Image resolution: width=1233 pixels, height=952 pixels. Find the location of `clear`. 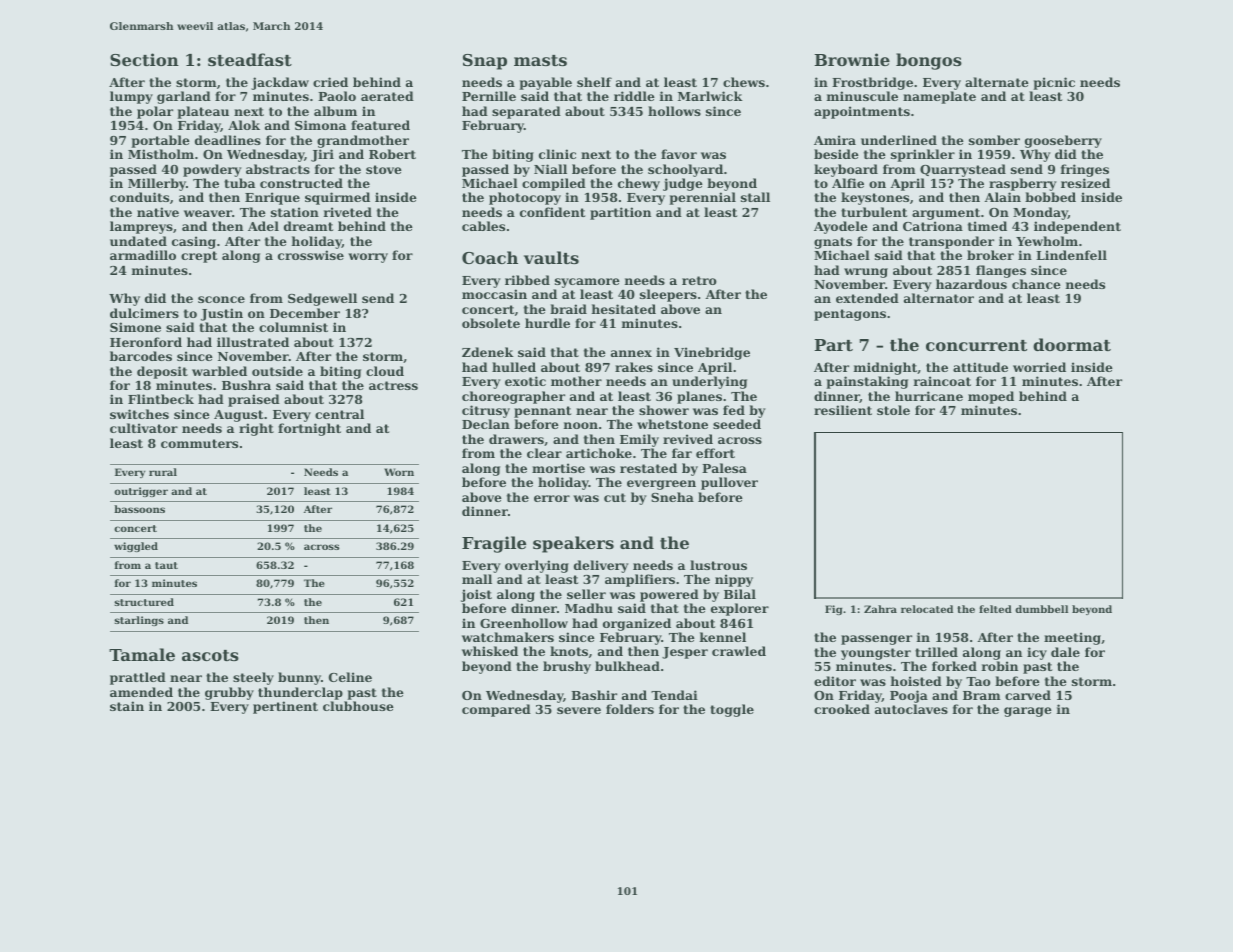

clear is located at coordinates (544, 453).
